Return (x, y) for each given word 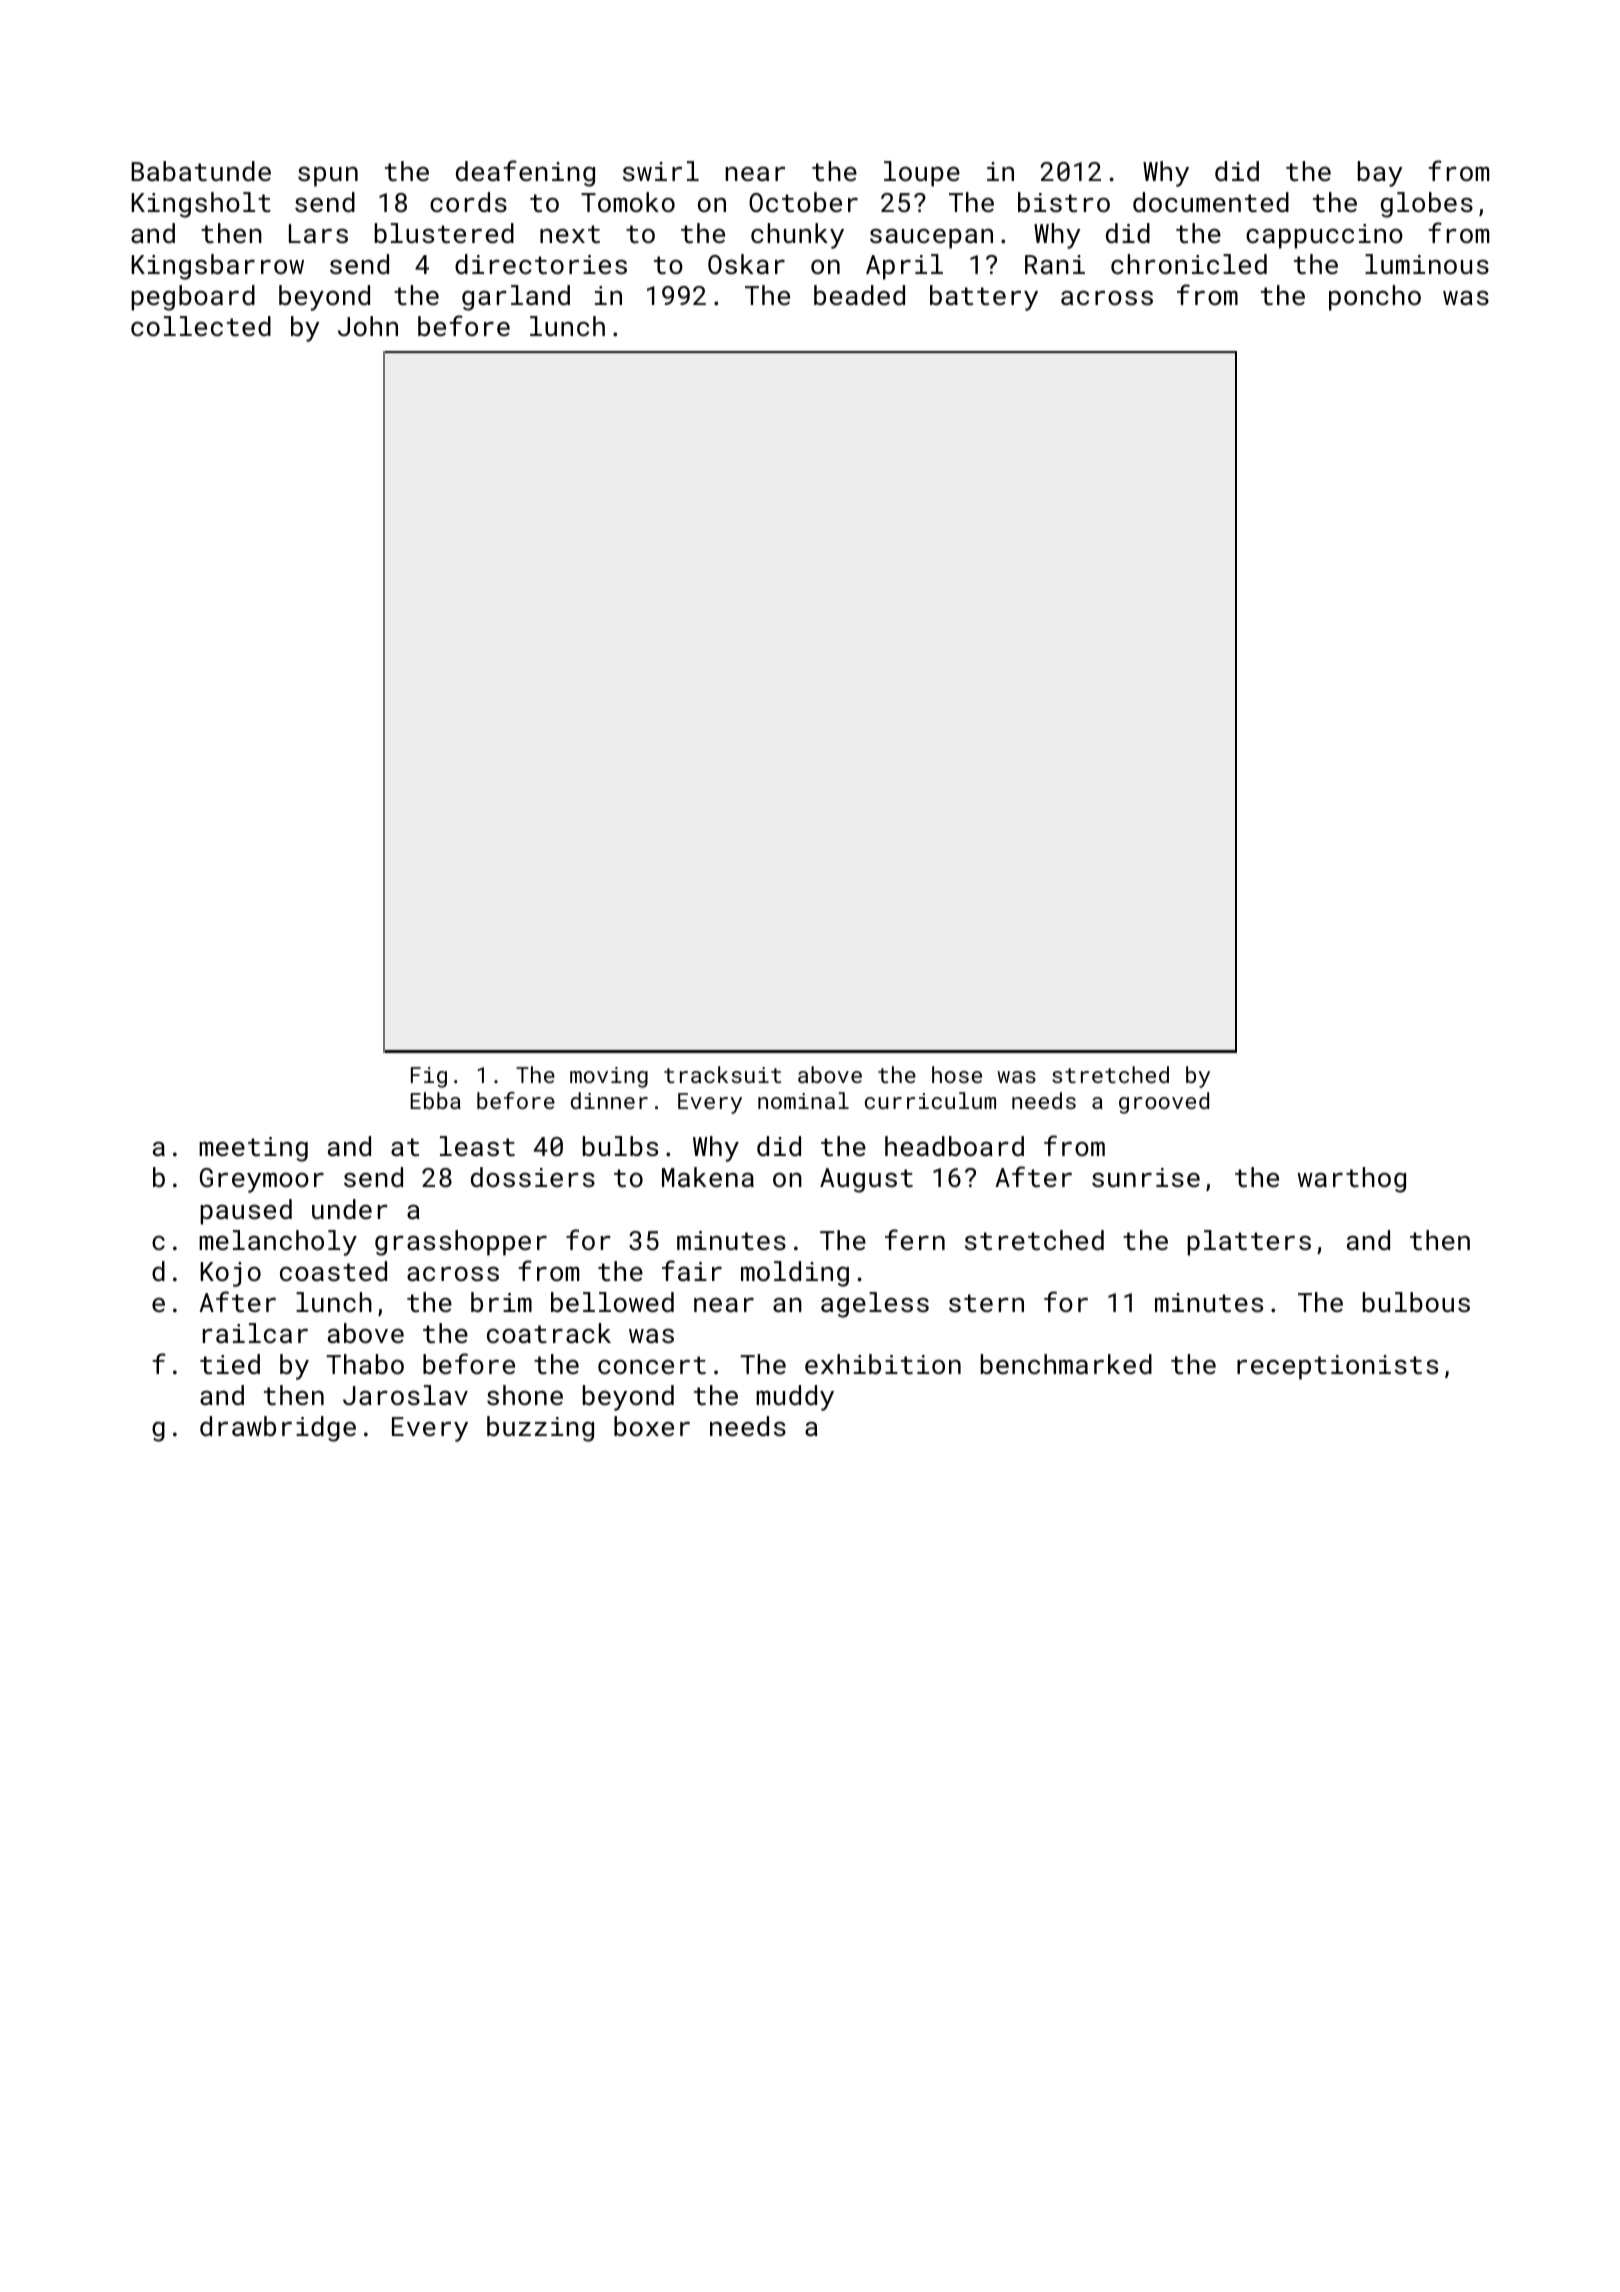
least (477, 1146)
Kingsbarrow (217, 267)
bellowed (612, 1302)
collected (201, 326)
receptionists (1337, 1367)
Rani (1055, 264)
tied (230, 1364)
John (368, 326)
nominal (803, 1100)
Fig (429, 1077)
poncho (1375, 298)
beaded (859, 295)
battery (984, 298)
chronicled (1189, 264)
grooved (1164, 1103)
